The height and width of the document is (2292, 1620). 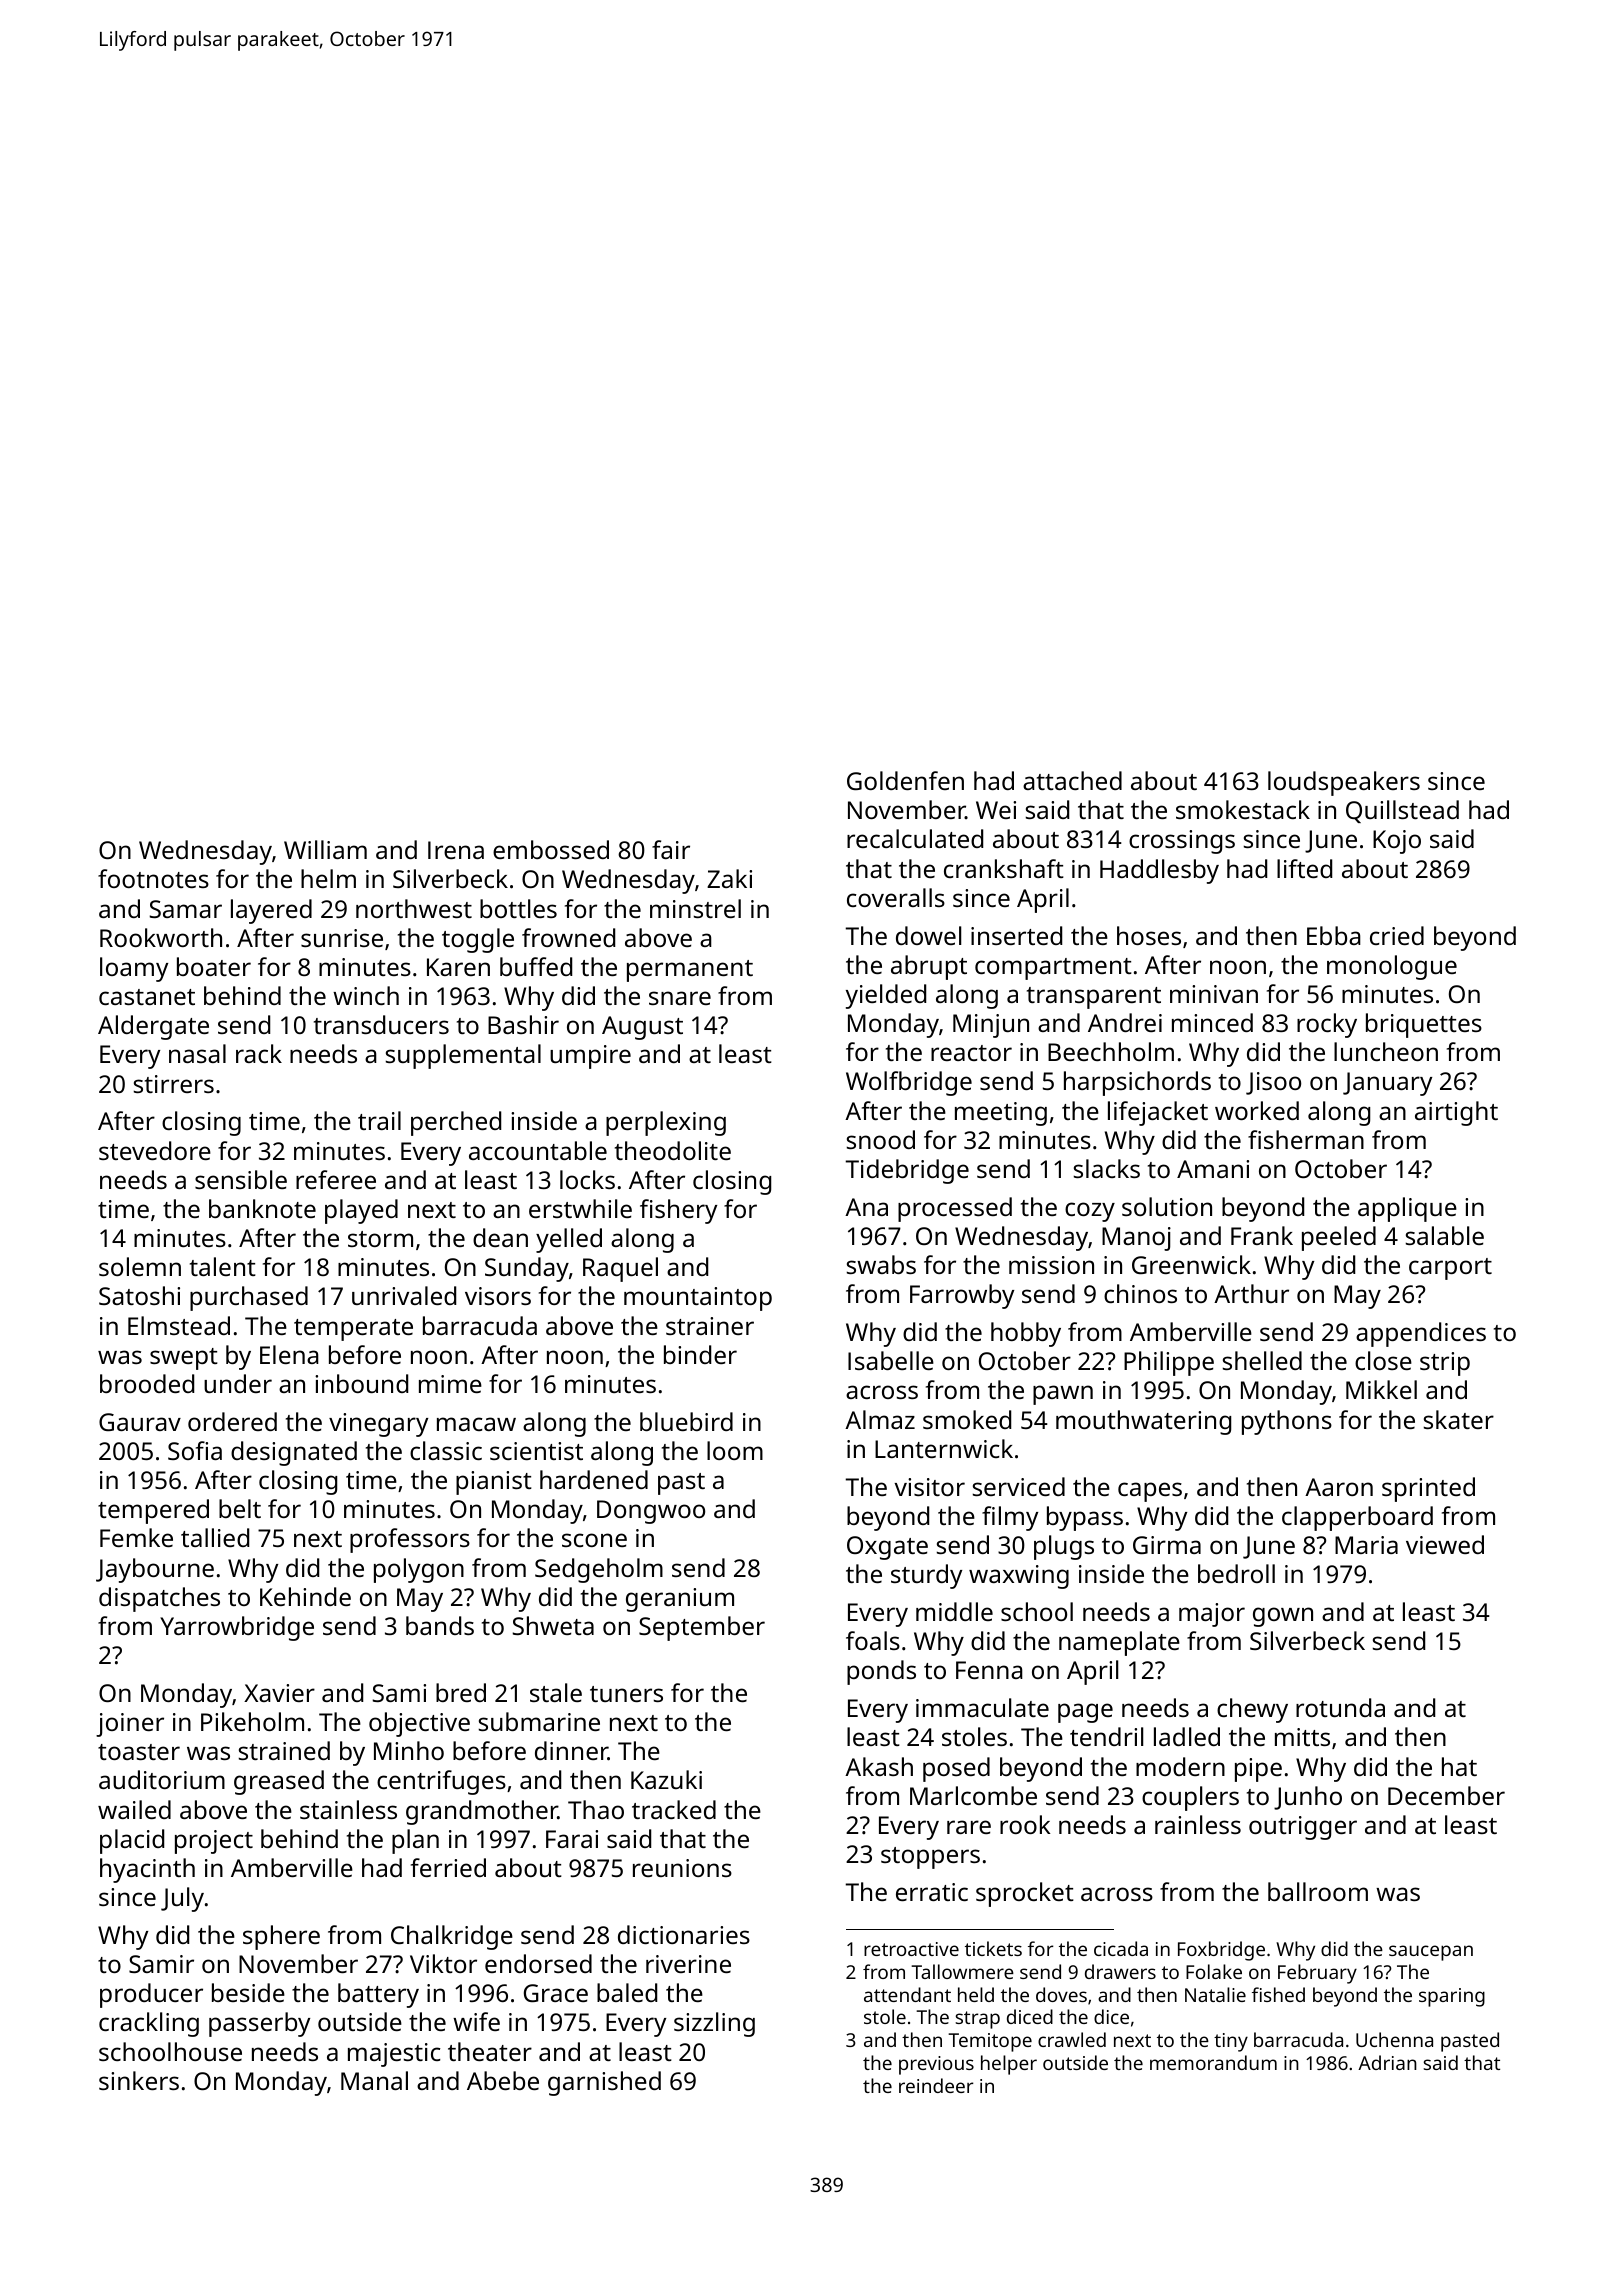 I want to click on worked, so click(x=1257, y=1110).
